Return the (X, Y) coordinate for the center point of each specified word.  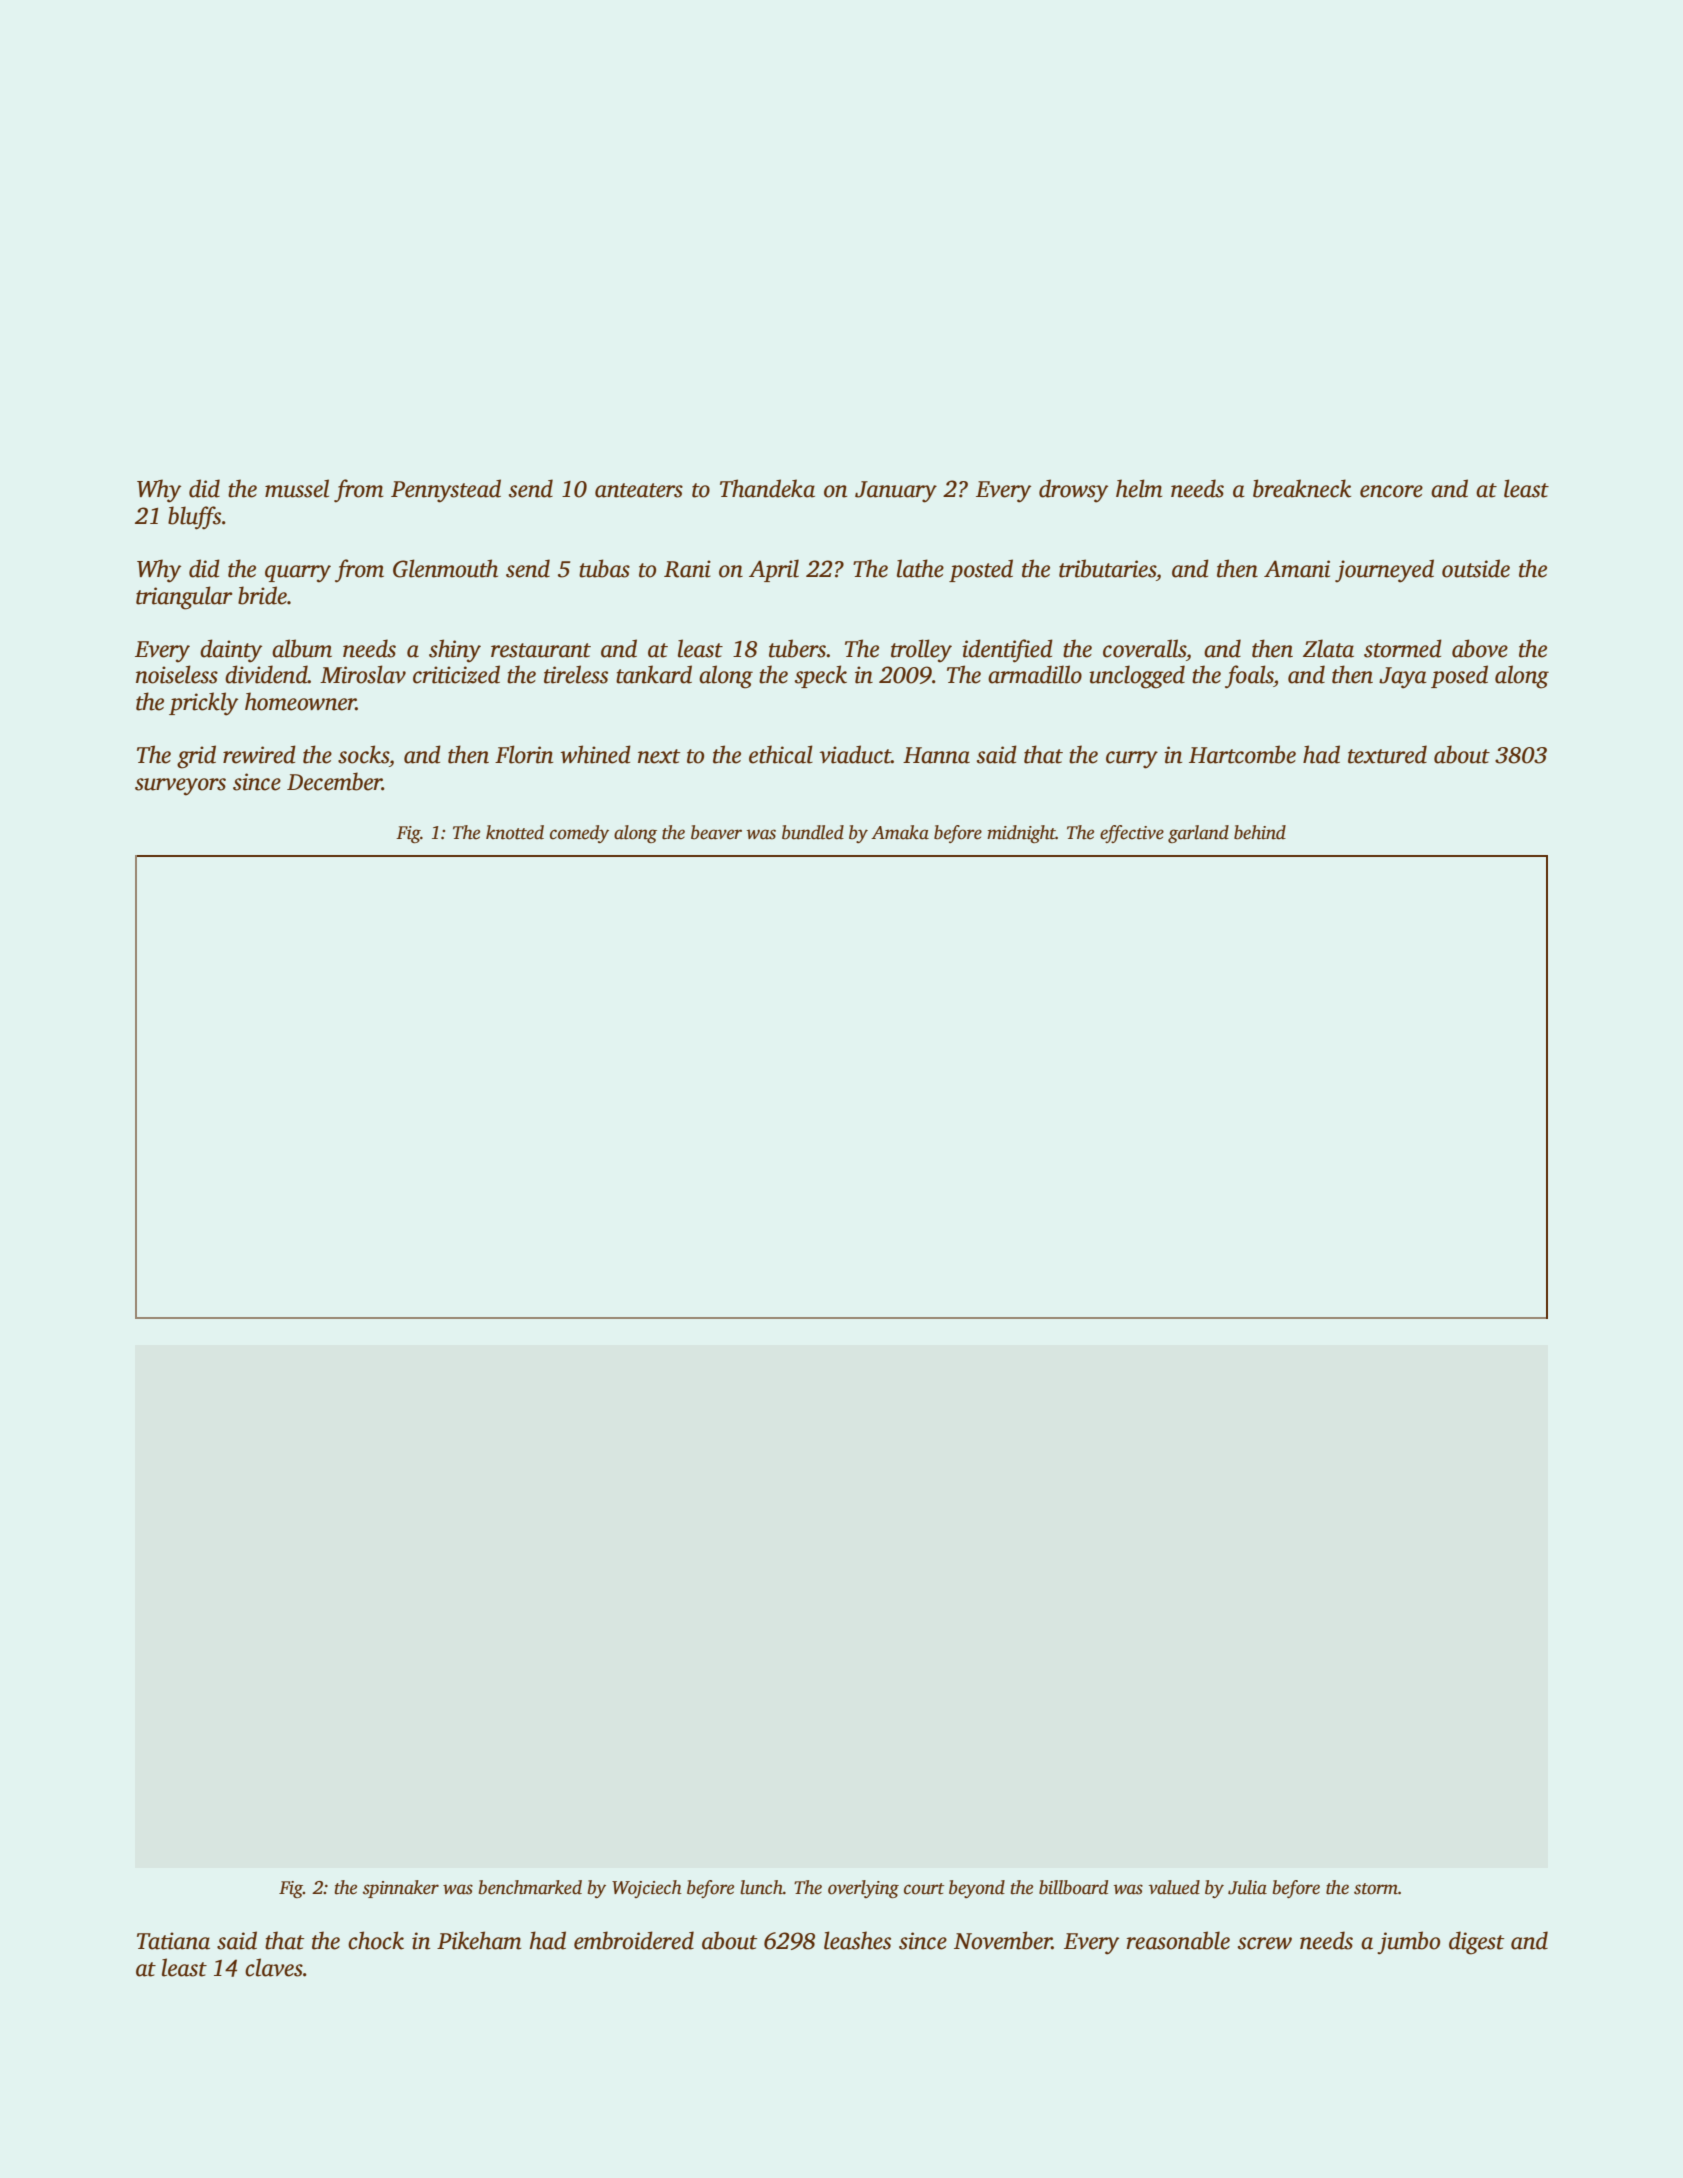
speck (821, 676)
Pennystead (446, 491)
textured (1387, 754)
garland (1198, 834)
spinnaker (401, 1889)
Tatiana (173, 1941)
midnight (1021, 834)
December (334, 781)
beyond (977, 1889)
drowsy (1073, 491)
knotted (515, 832)
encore (1391, 491)
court (924, 1889)
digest (1476, 1943)
